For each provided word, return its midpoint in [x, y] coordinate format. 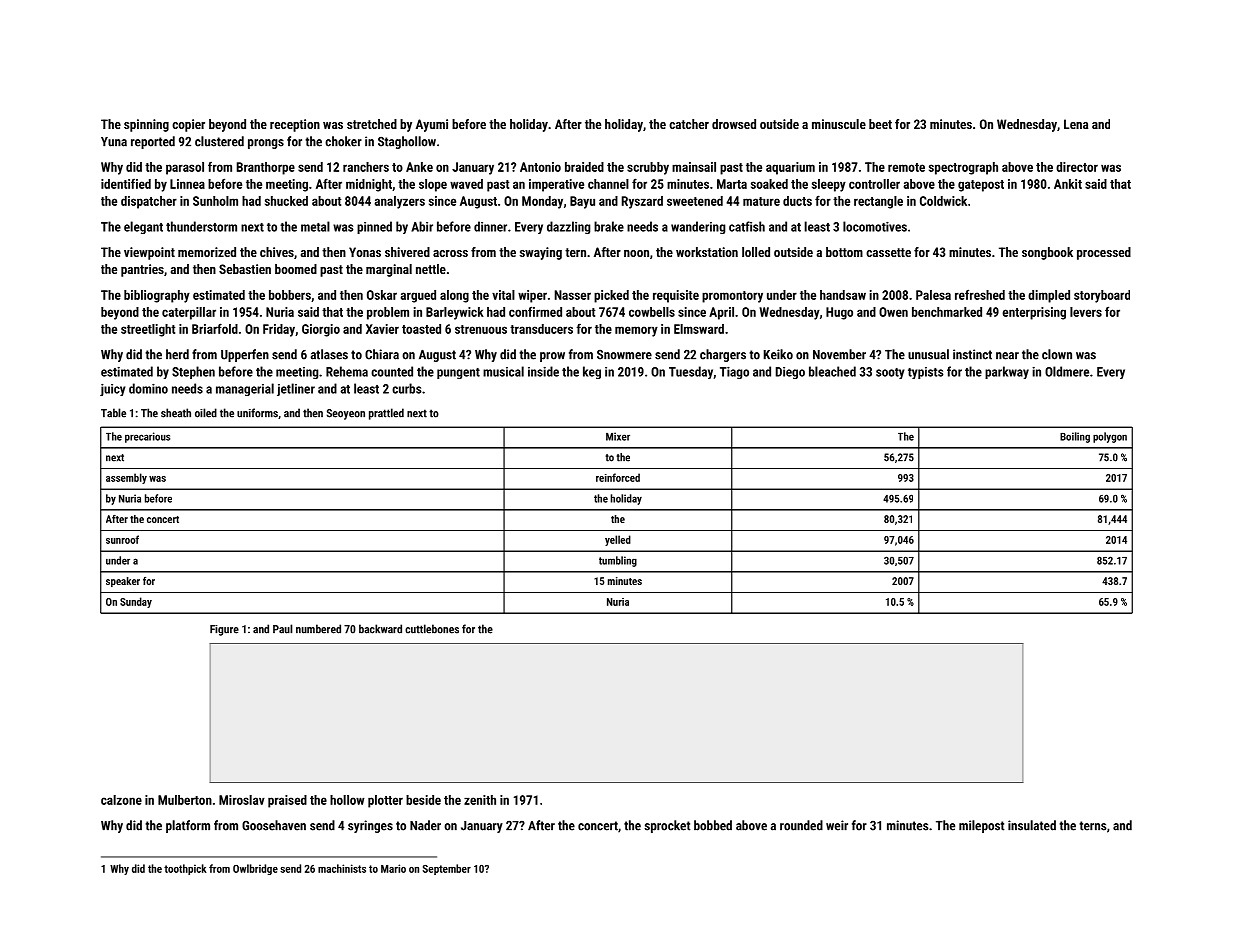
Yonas [365, 252]
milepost [982, 826]
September [447, 869]
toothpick [185, 869]
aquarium [790, 168]
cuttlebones [432, 629]
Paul [282, 629]
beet [880, 124]
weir [837, 825]
